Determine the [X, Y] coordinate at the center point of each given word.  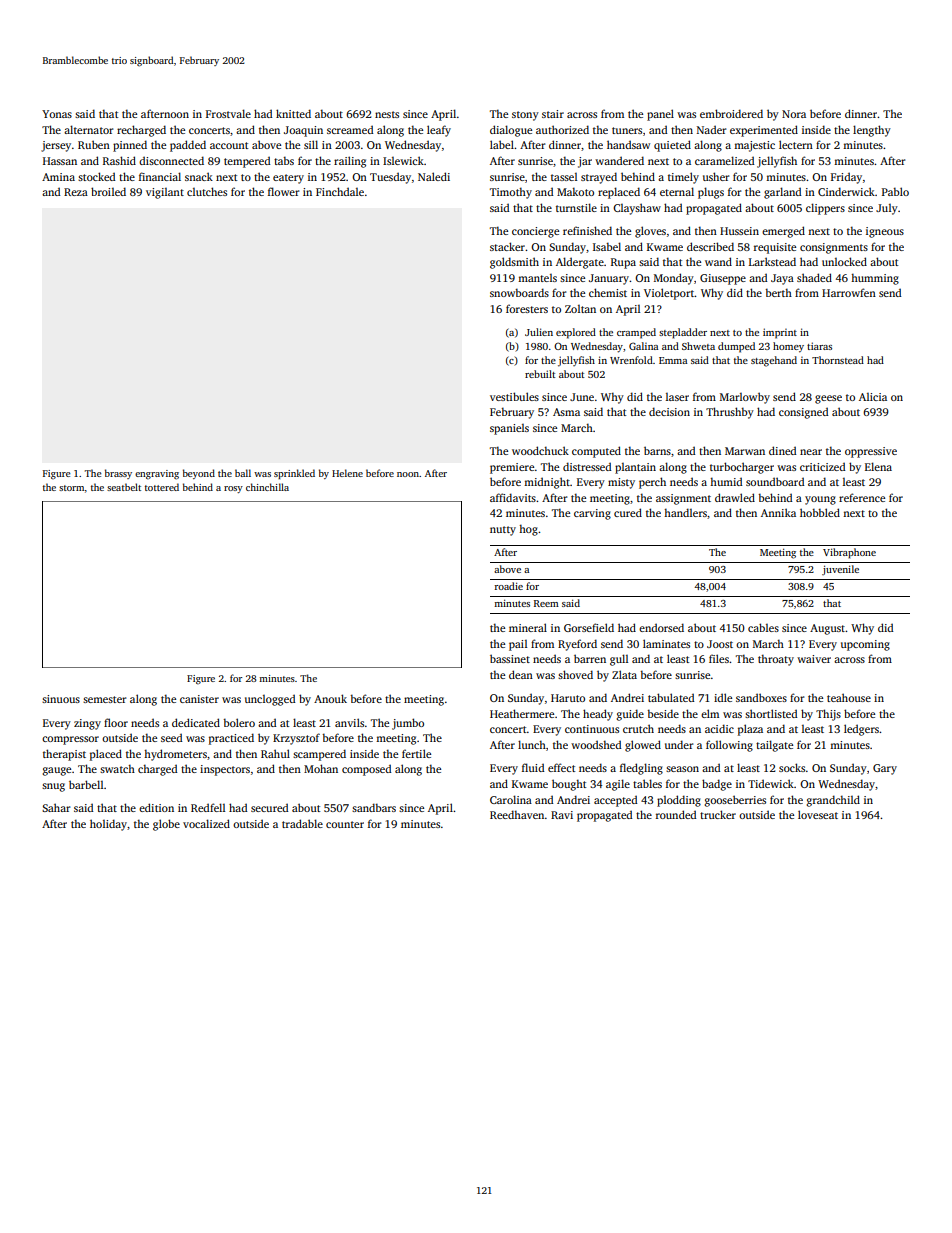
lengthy [872, 131]
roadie [509, 586]
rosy [233, 489]
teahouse [849, 697]
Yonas [57, 114]
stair [553, 114]
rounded [676, 814]
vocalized [206, 823]
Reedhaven [517, 814]
